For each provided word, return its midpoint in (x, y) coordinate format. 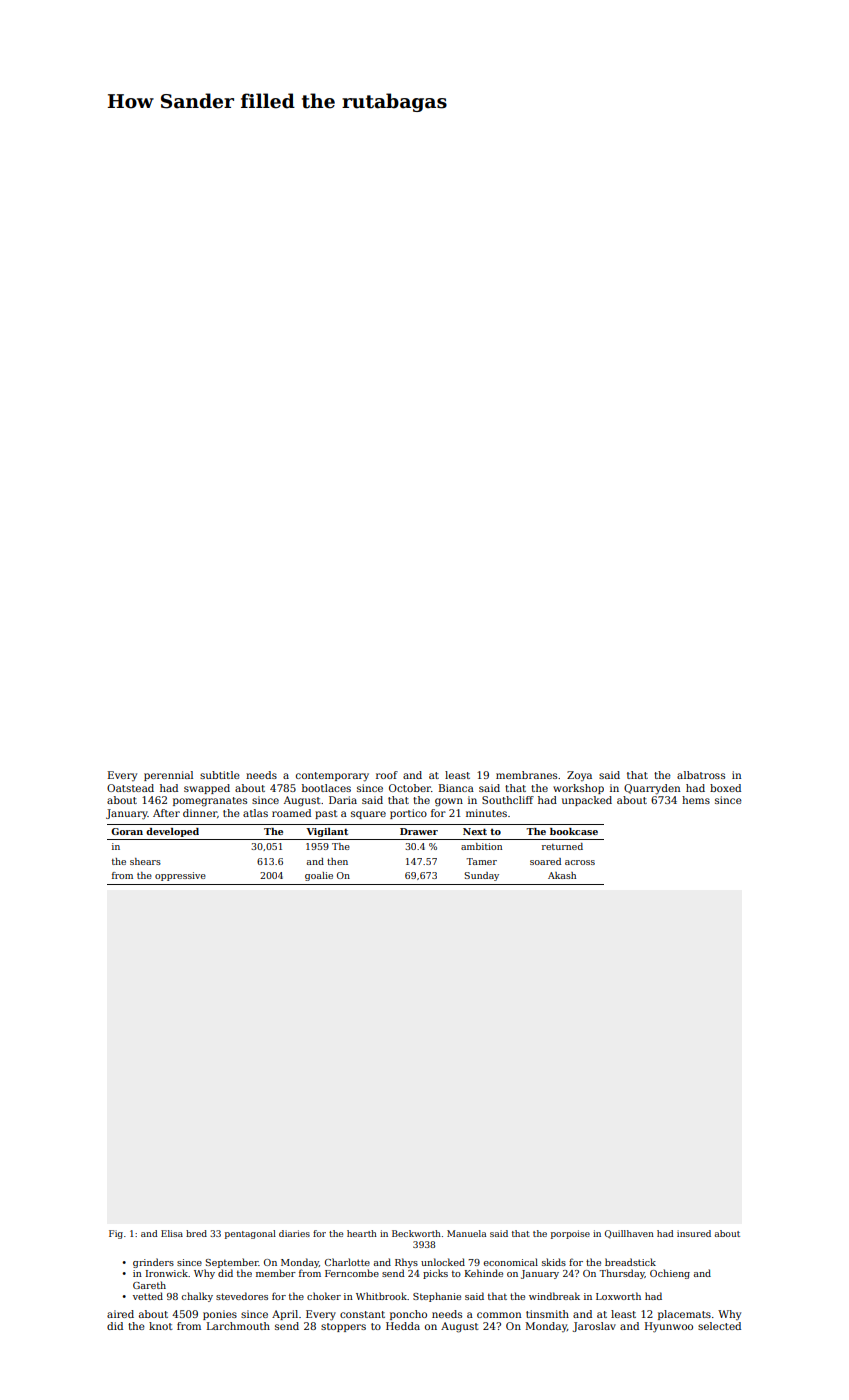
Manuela (467, 1233)
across (580, 862)
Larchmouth (238, 1326)
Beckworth (416, 1233)
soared (545, 861)
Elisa (172, 1233)
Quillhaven (629, 1234)
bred (196, 1233)
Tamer (481, 861)
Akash (562, 875)
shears (145, 861)
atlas (255, 813)
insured (694, 1233)
